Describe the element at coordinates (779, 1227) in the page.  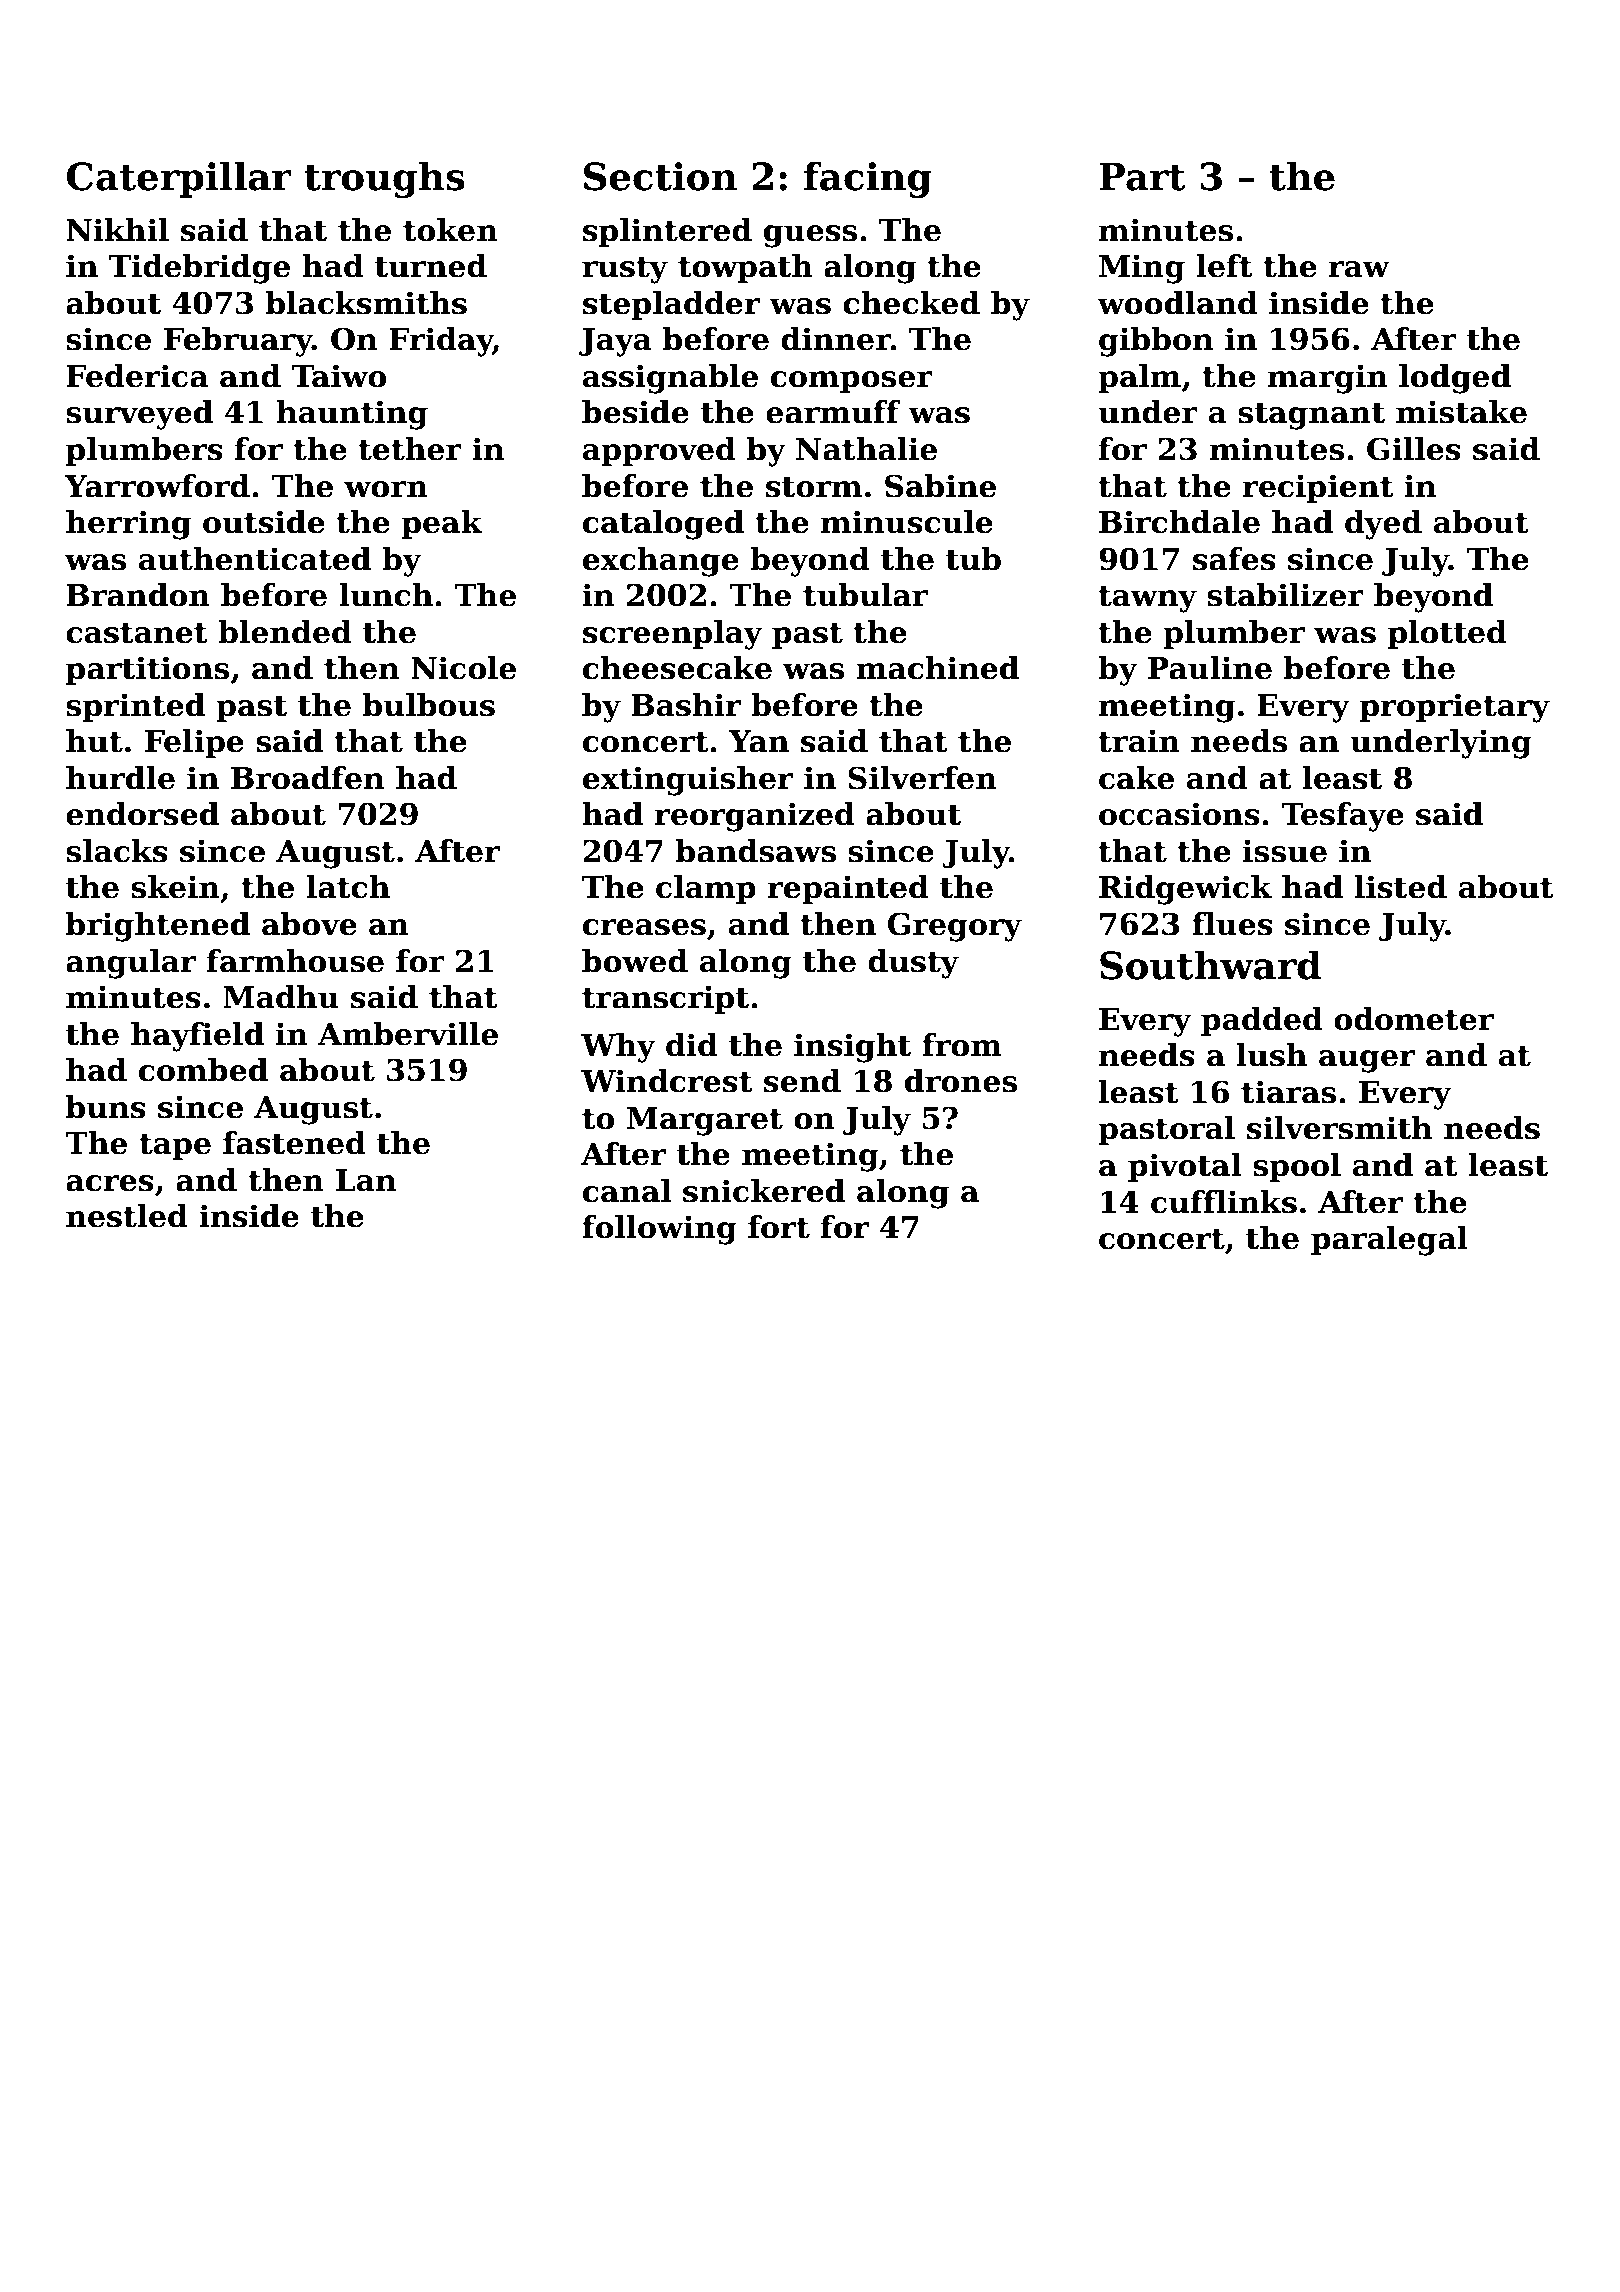
I see `fort` at that location.
